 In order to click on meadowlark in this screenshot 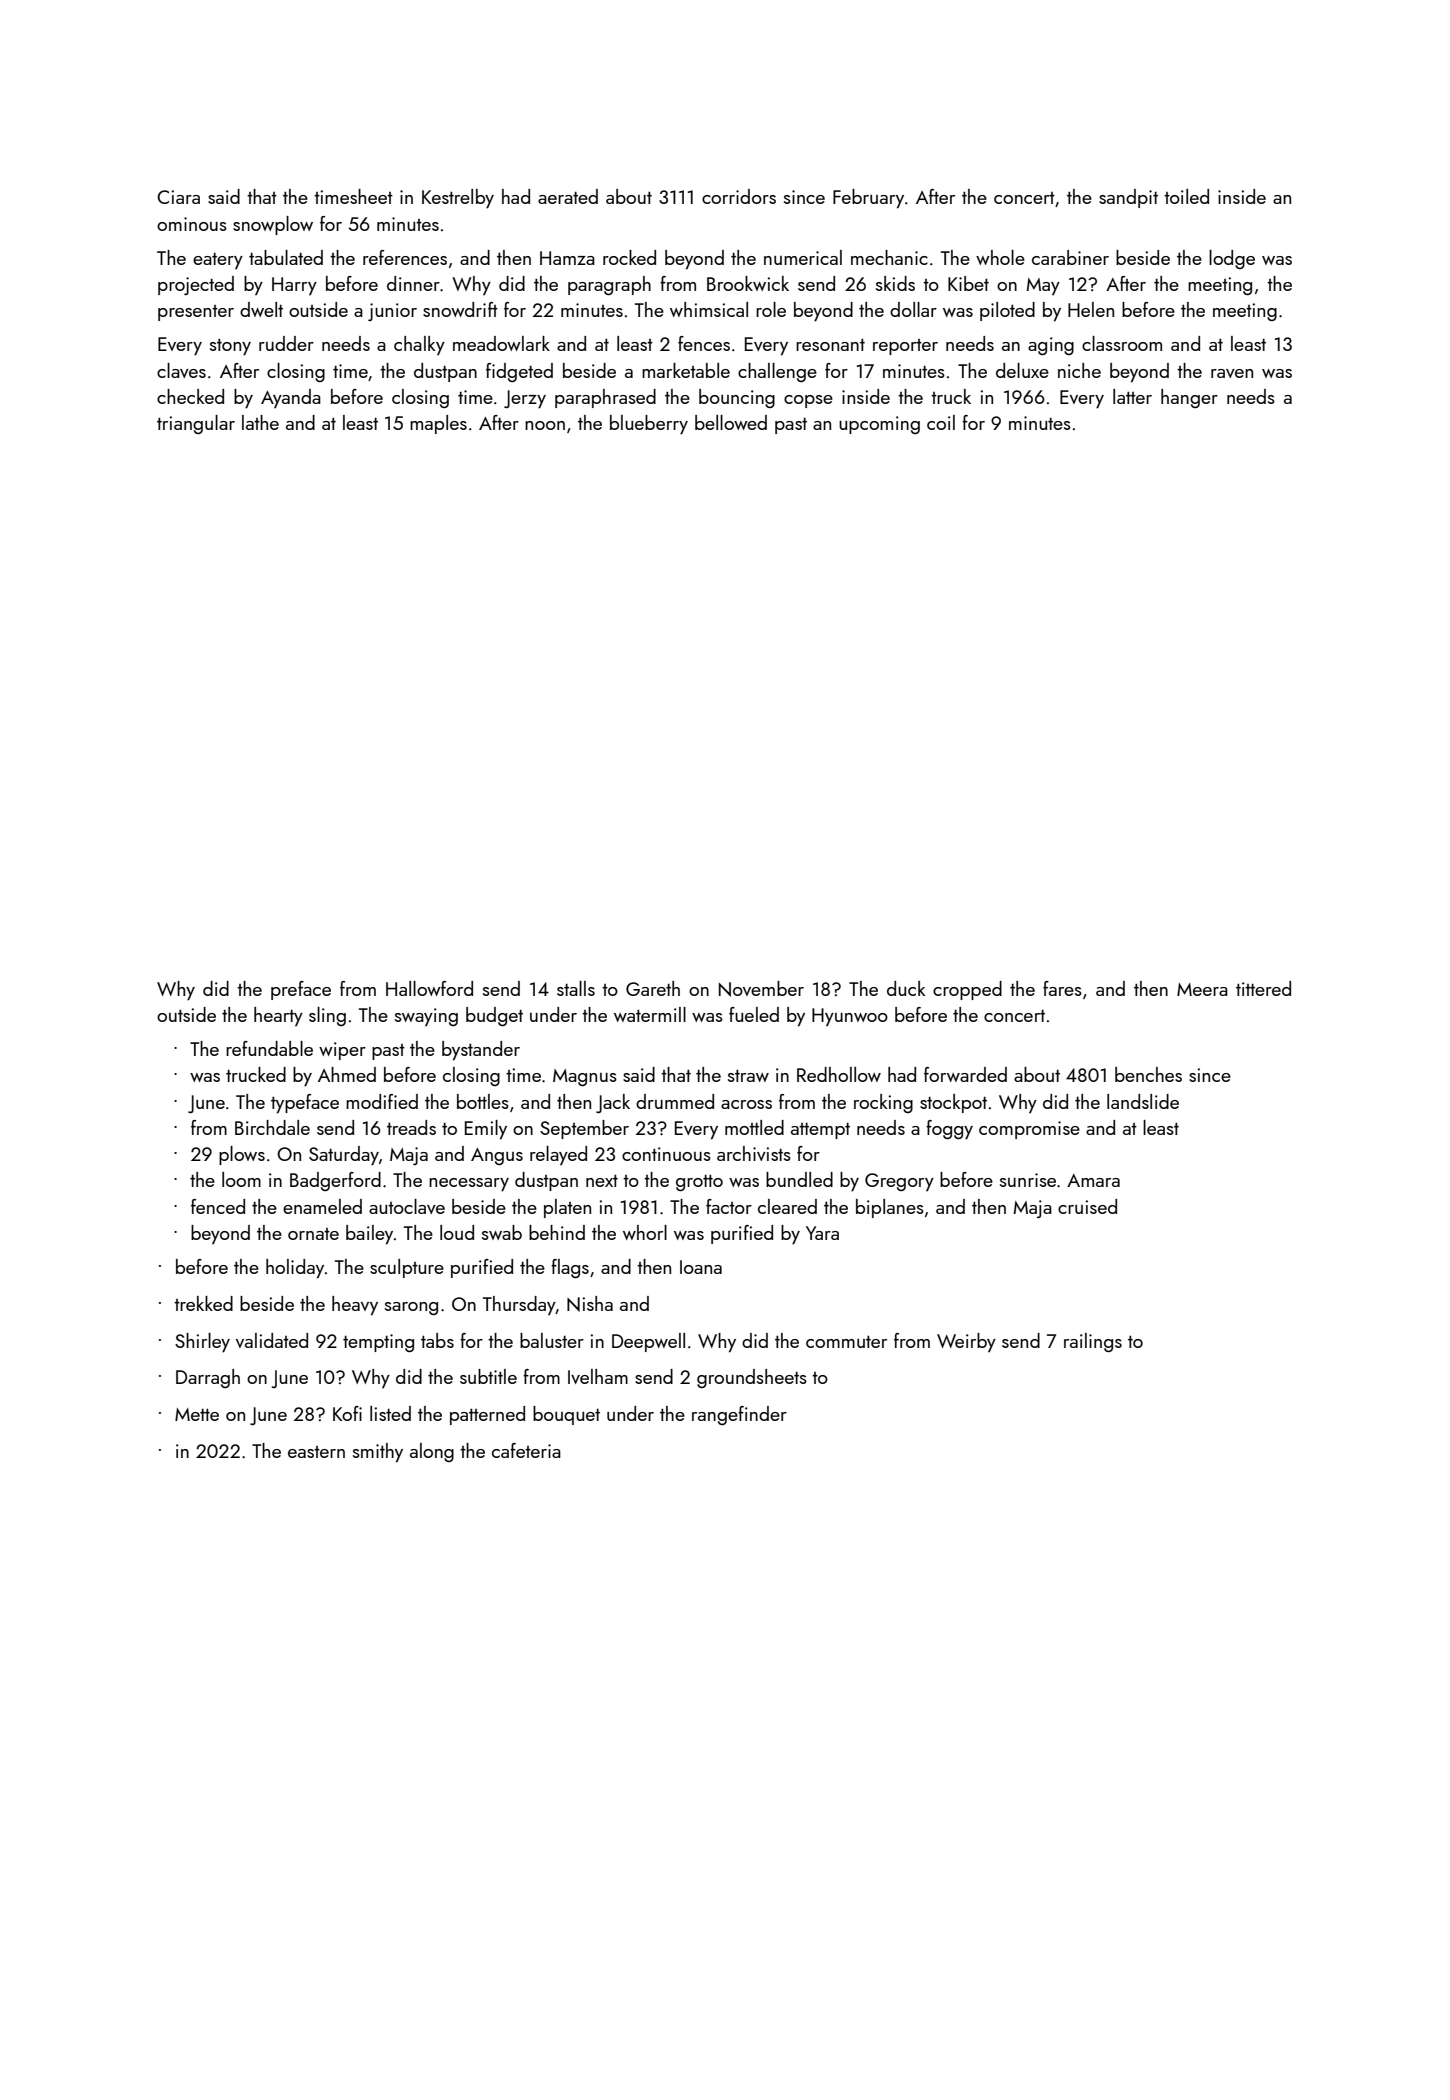, I will do `click(501, 343)`.
